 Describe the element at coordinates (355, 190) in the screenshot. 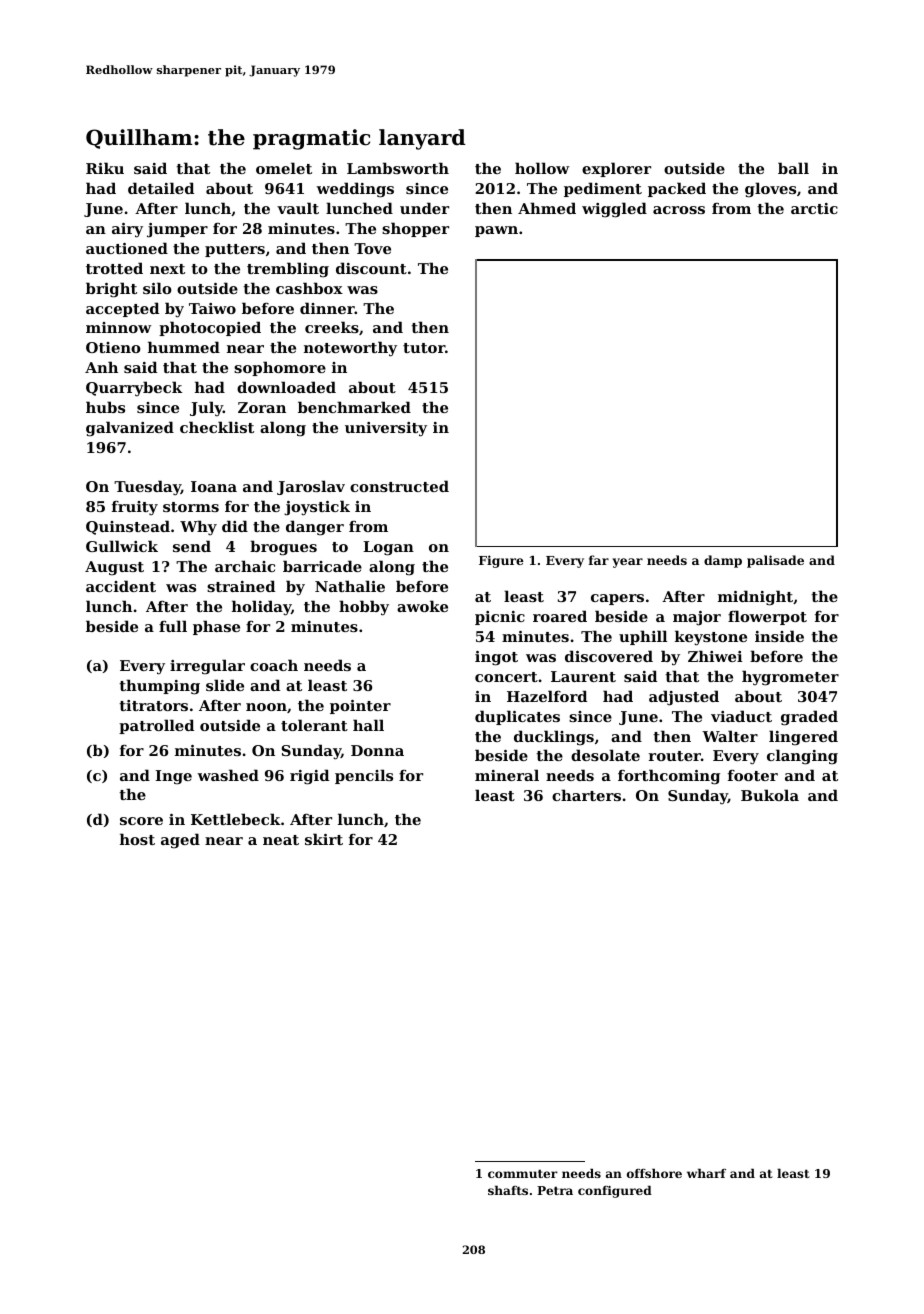

I see `weddings` at that location.
